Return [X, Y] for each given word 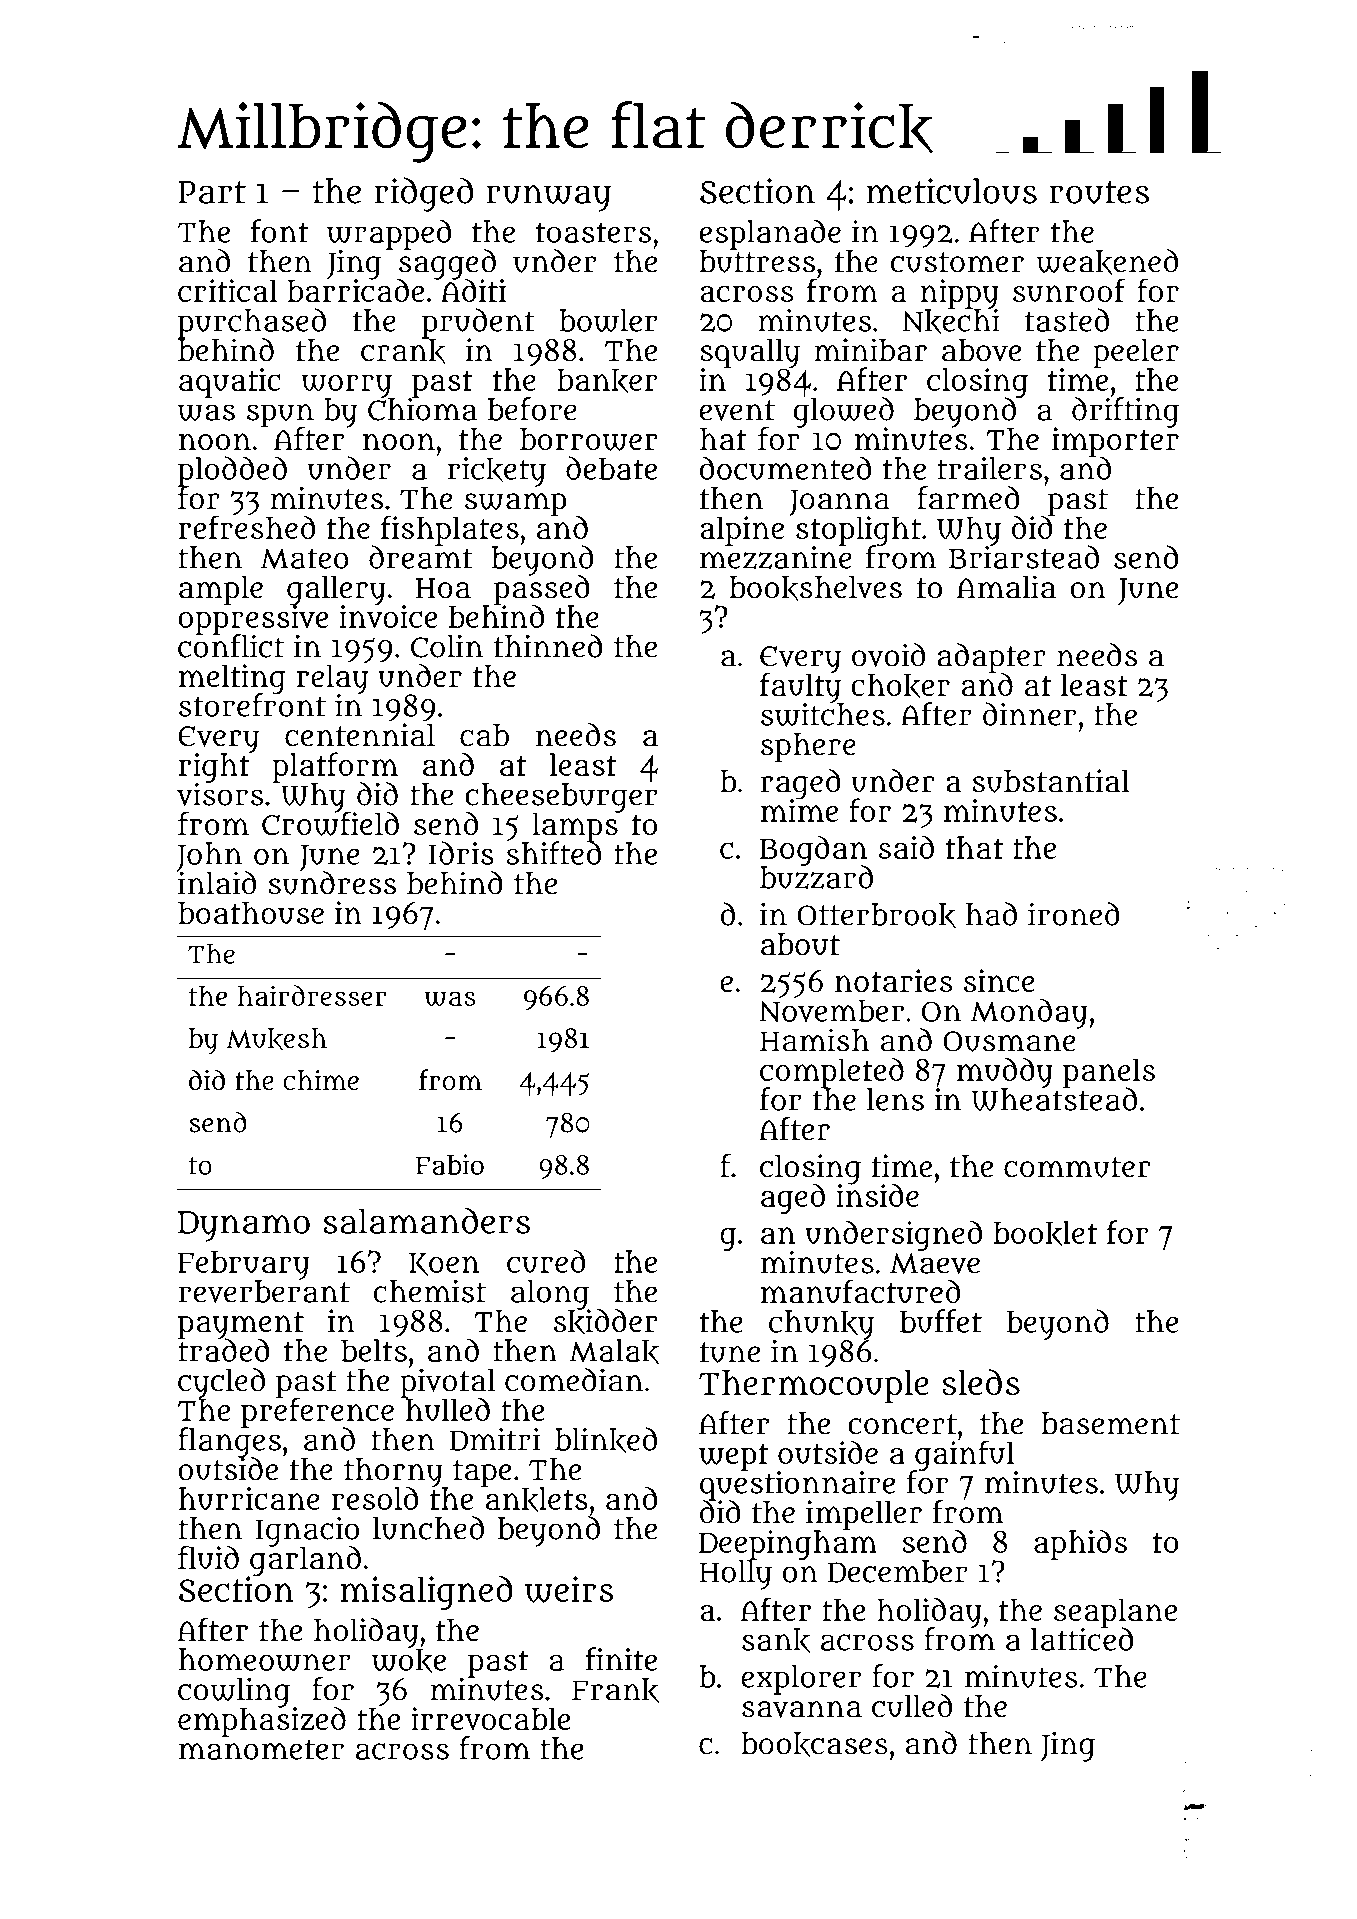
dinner [1029, 714]
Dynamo [244, 1226]
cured [546, 1261]
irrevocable [490, 1719]
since [999, 980]
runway [549, 198]
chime [321, 1080]
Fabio [450, 1164]
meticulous [951, 191]
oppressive [253, 619]
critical [227, 290]
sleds [981, 1382]
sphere [808, 747]
